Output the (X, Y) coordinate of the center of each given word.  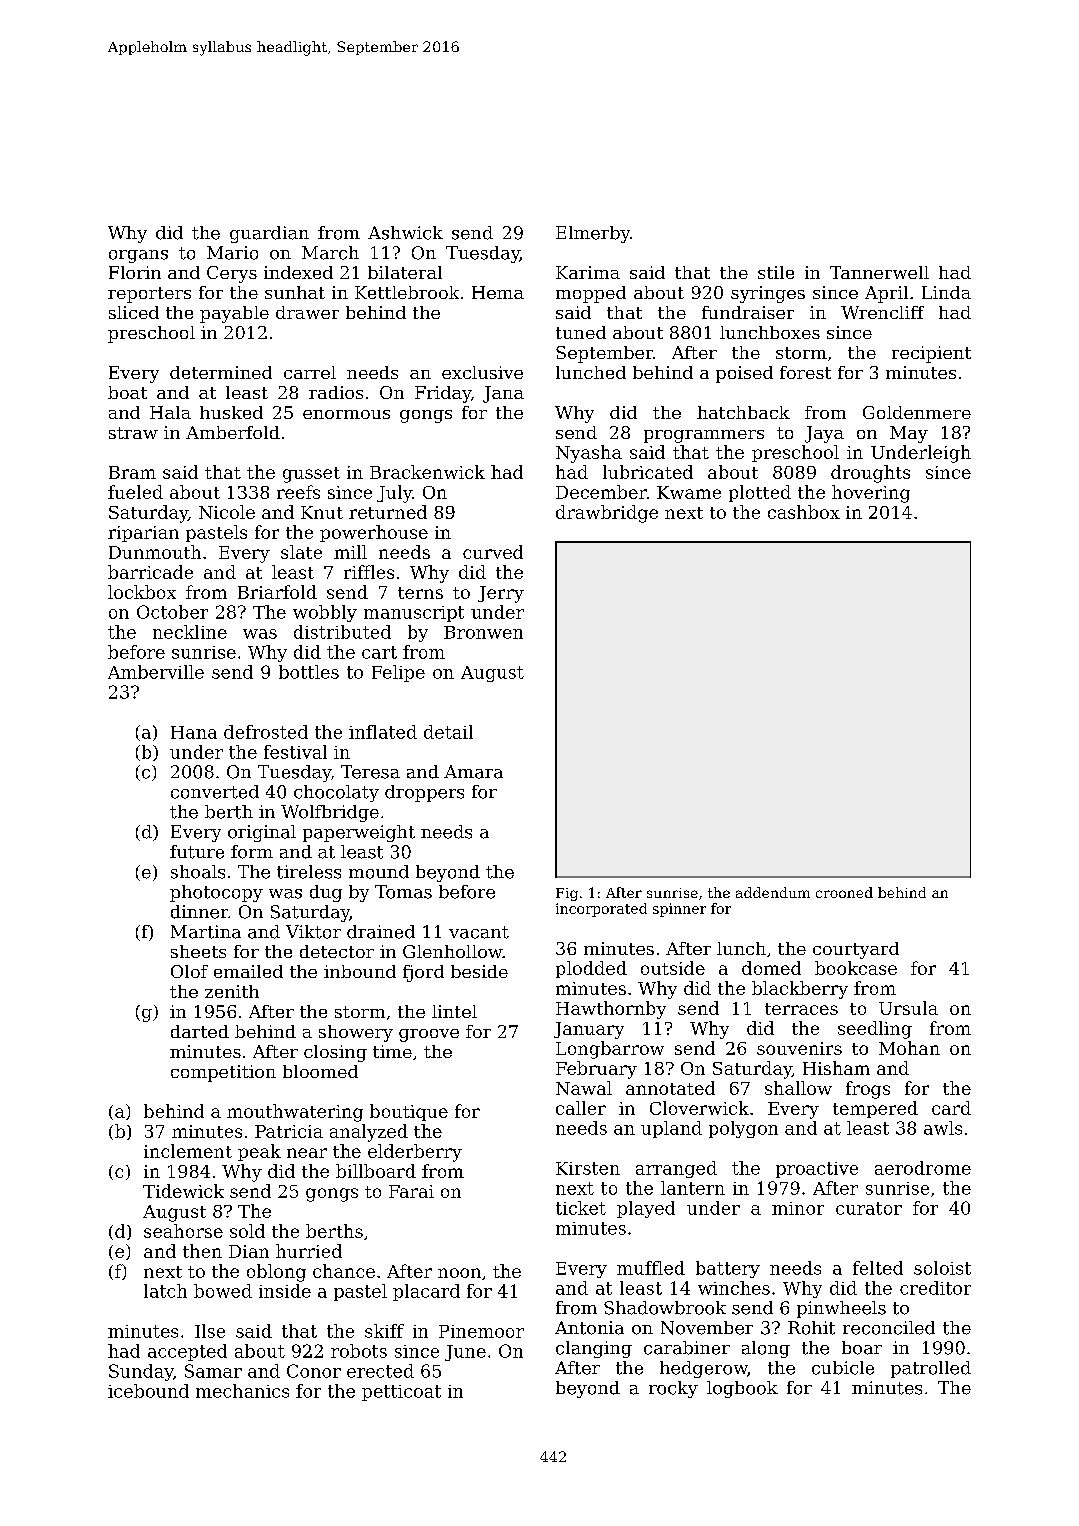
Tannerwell (879, 272)
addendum (773, 892)
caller (581, 1108)
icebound (148, 1391)
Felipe (398, 673)
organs (138, 256)
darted (200, 1031)
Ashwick (405, 233)
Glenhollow (453, 951)
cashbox (804, 512)
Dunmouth (155, 552)
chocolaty (336, 793)
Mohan (909, 1048)
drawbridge (607, 514)
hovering (871, 494)
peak (259, 1152)
